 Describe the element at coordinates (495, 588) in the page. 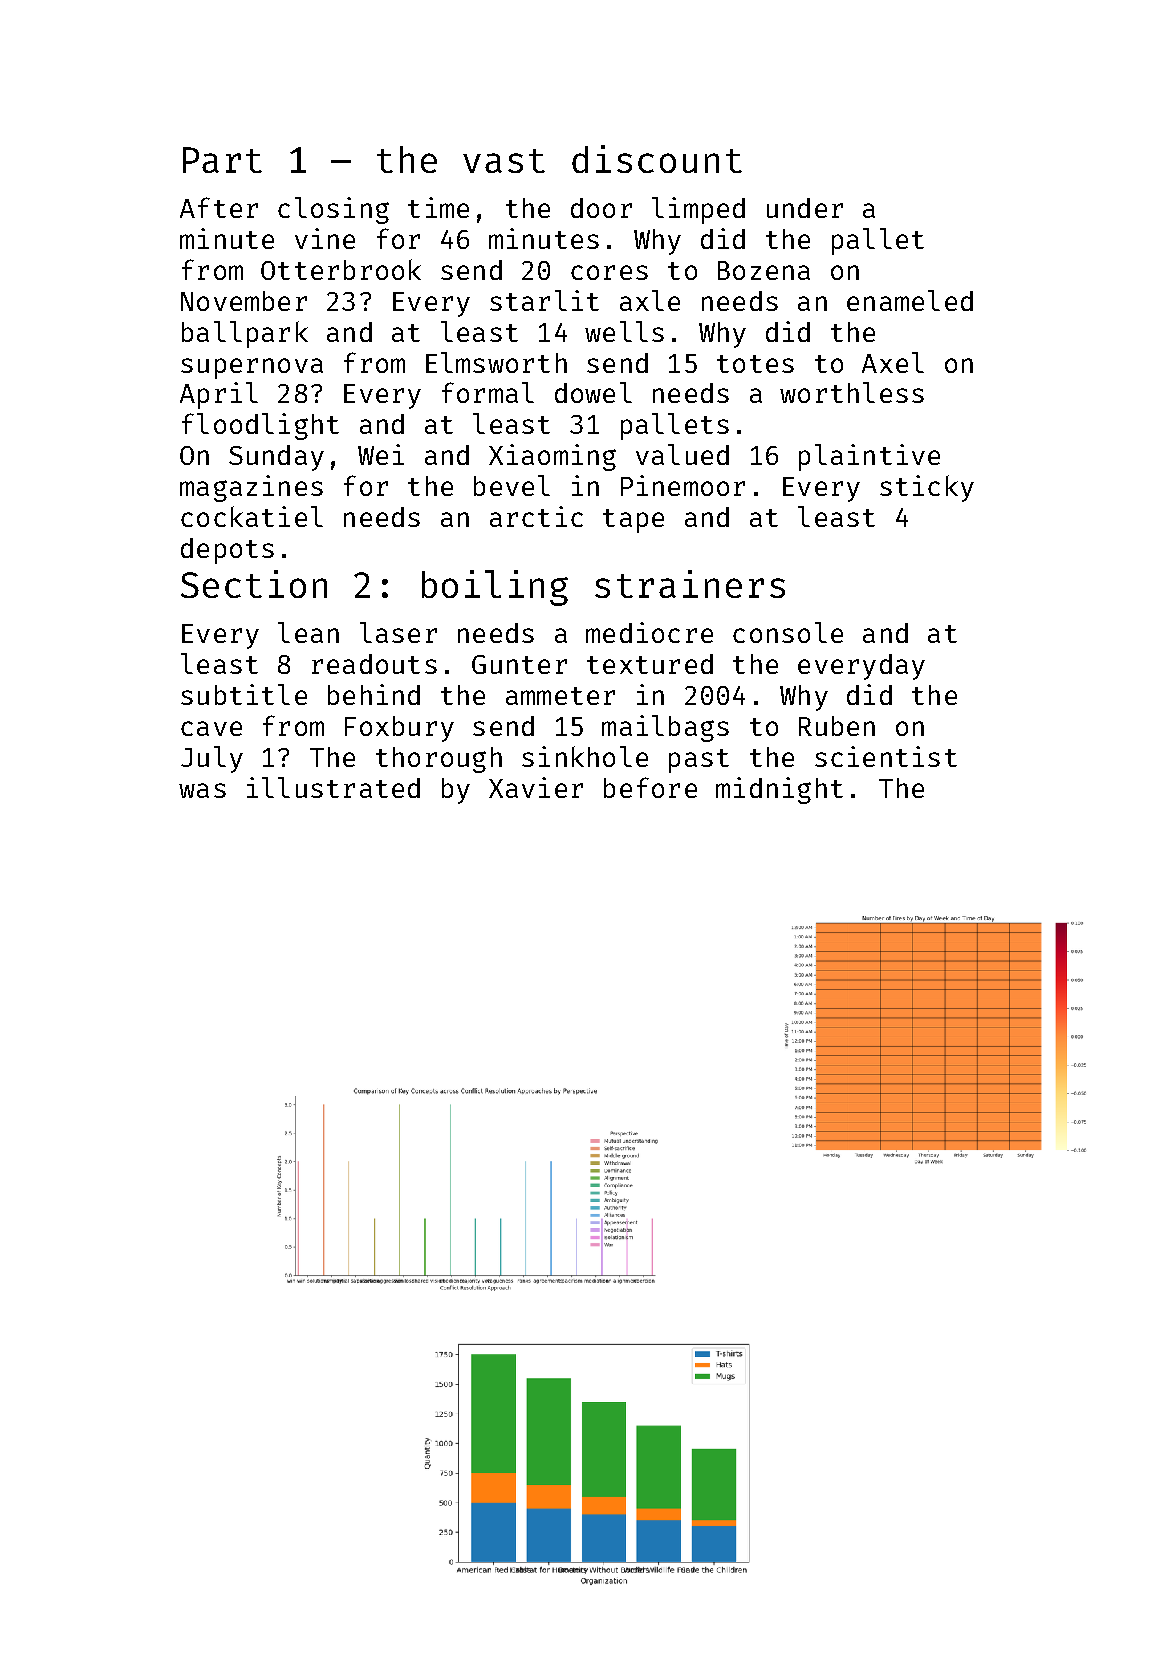

I see `boiling` at that location.
